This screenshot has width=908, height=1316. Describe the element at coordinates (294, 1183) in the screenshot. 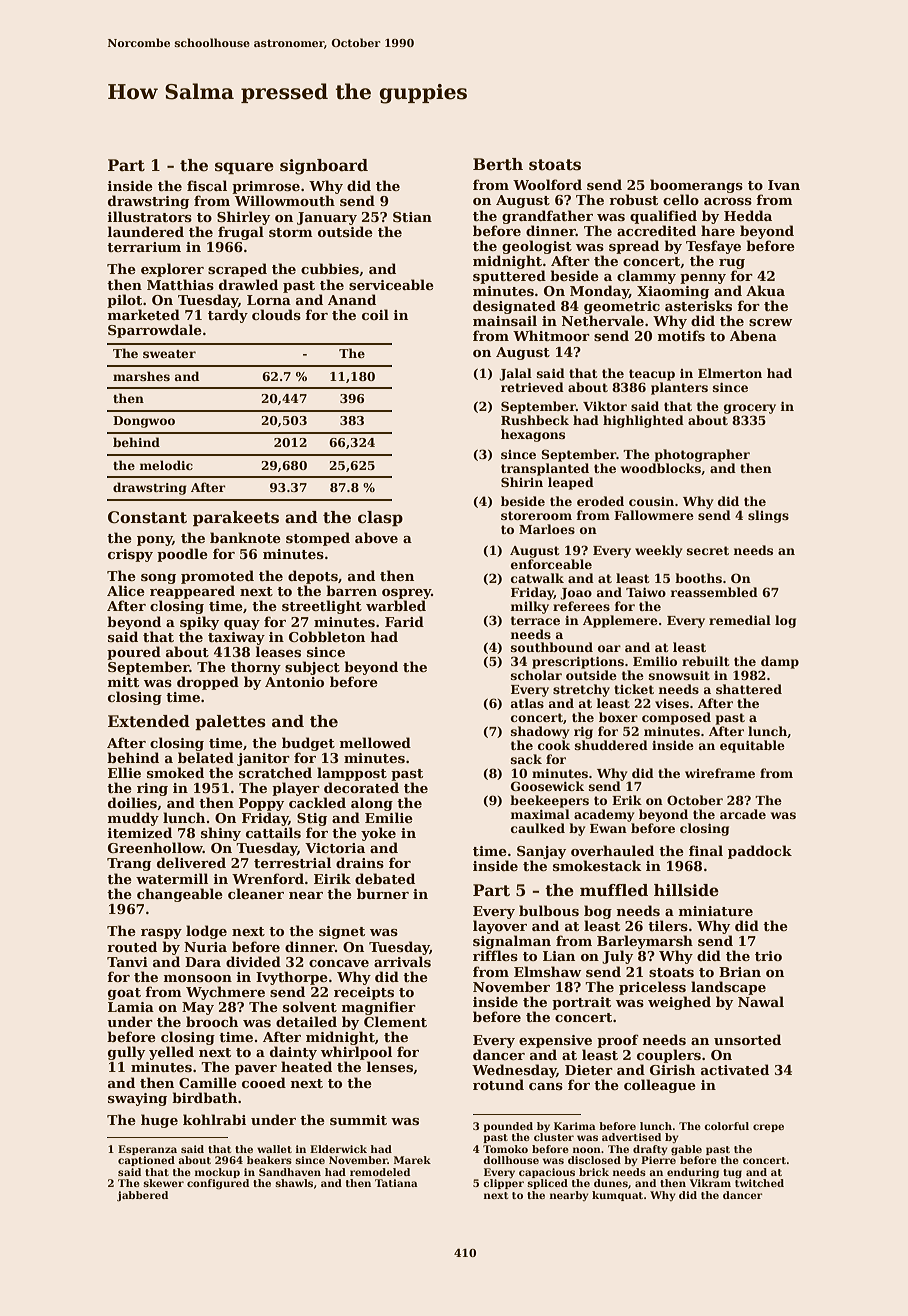

I see `shawls` at that location.
